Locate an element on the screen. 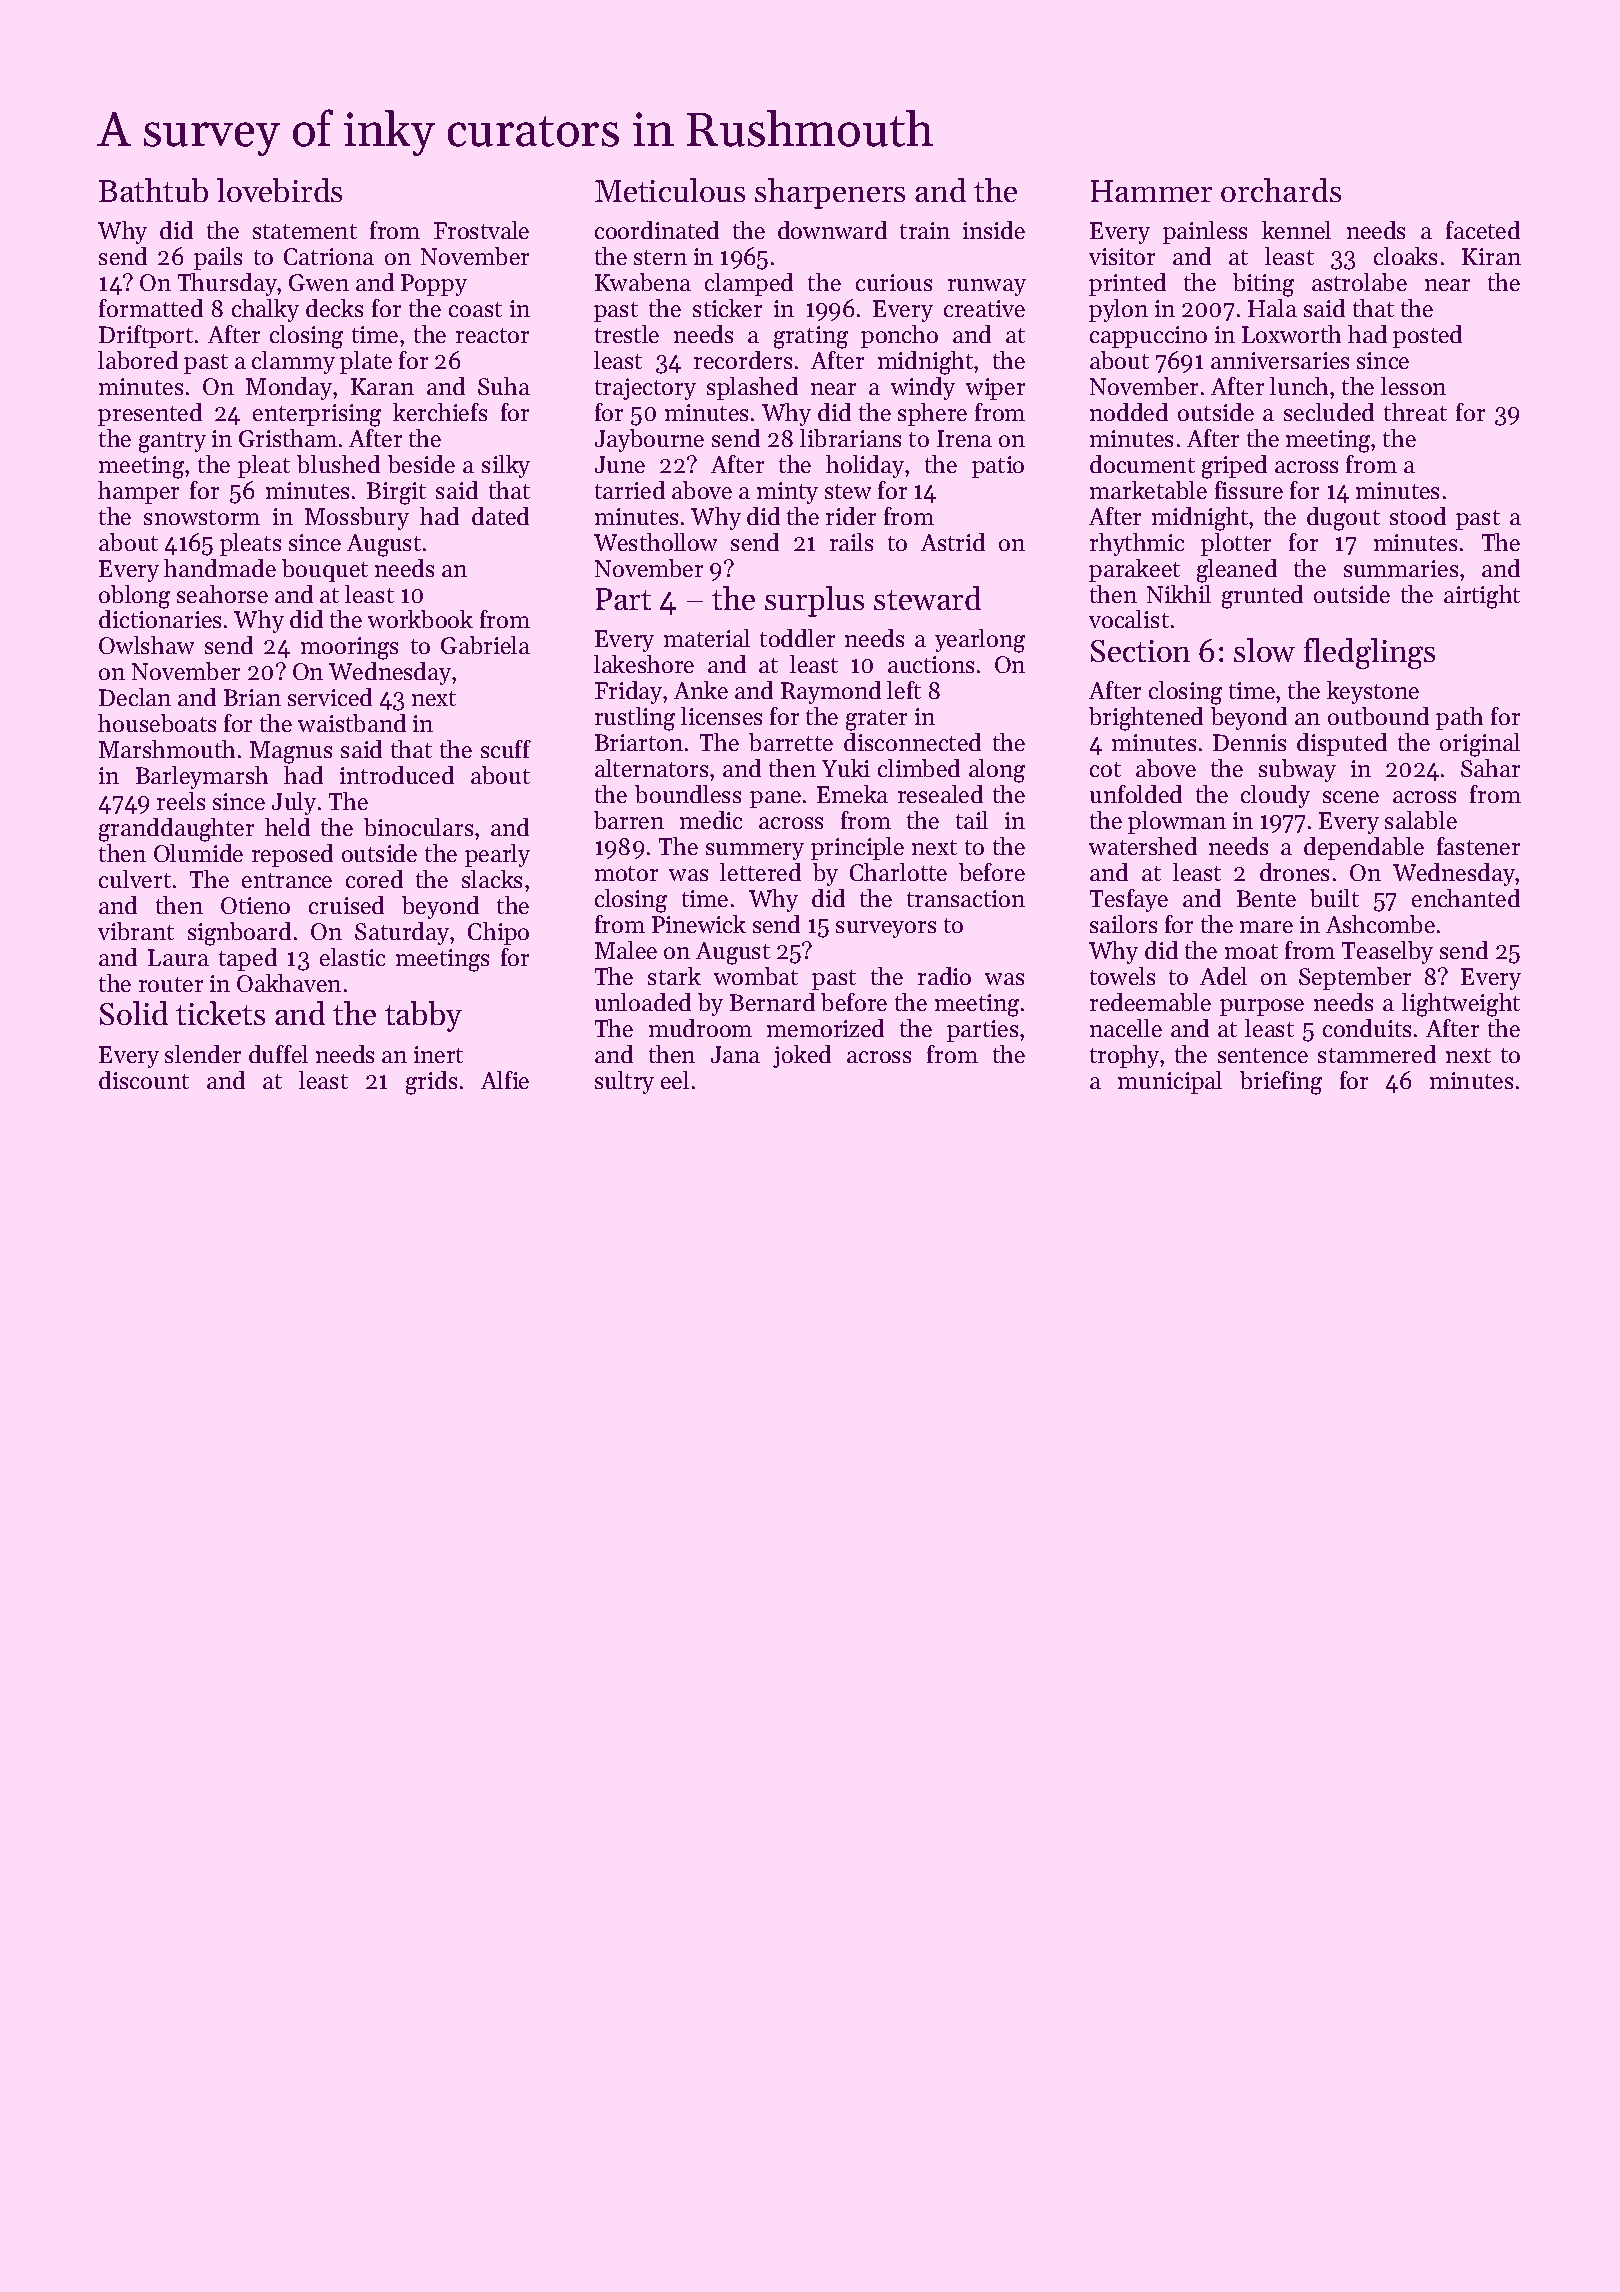  dependable is located at coordinates (1364, 848).
